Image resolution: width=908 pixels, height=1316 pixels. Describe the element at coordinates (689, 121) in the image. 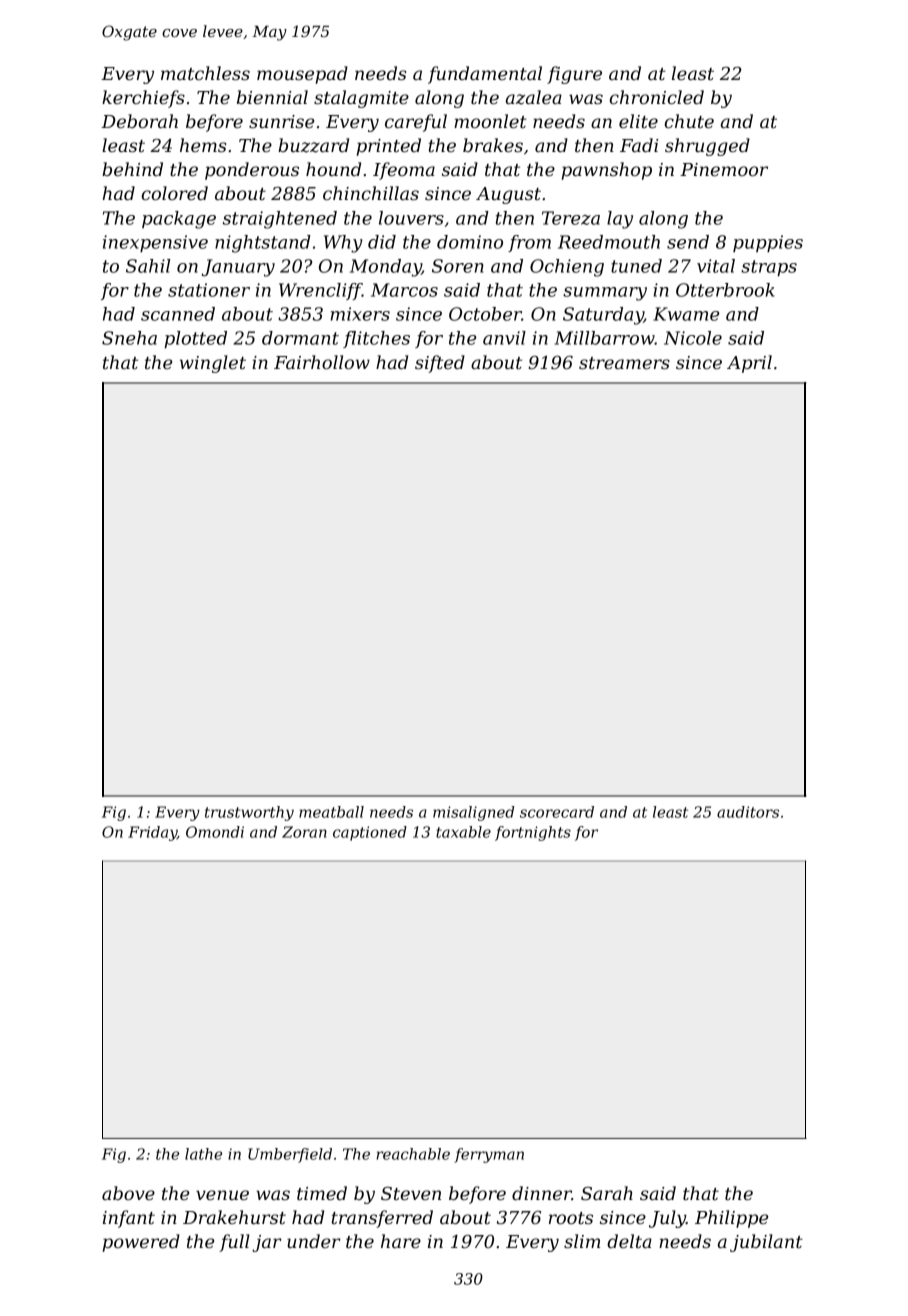

I see `chute` at that location.
